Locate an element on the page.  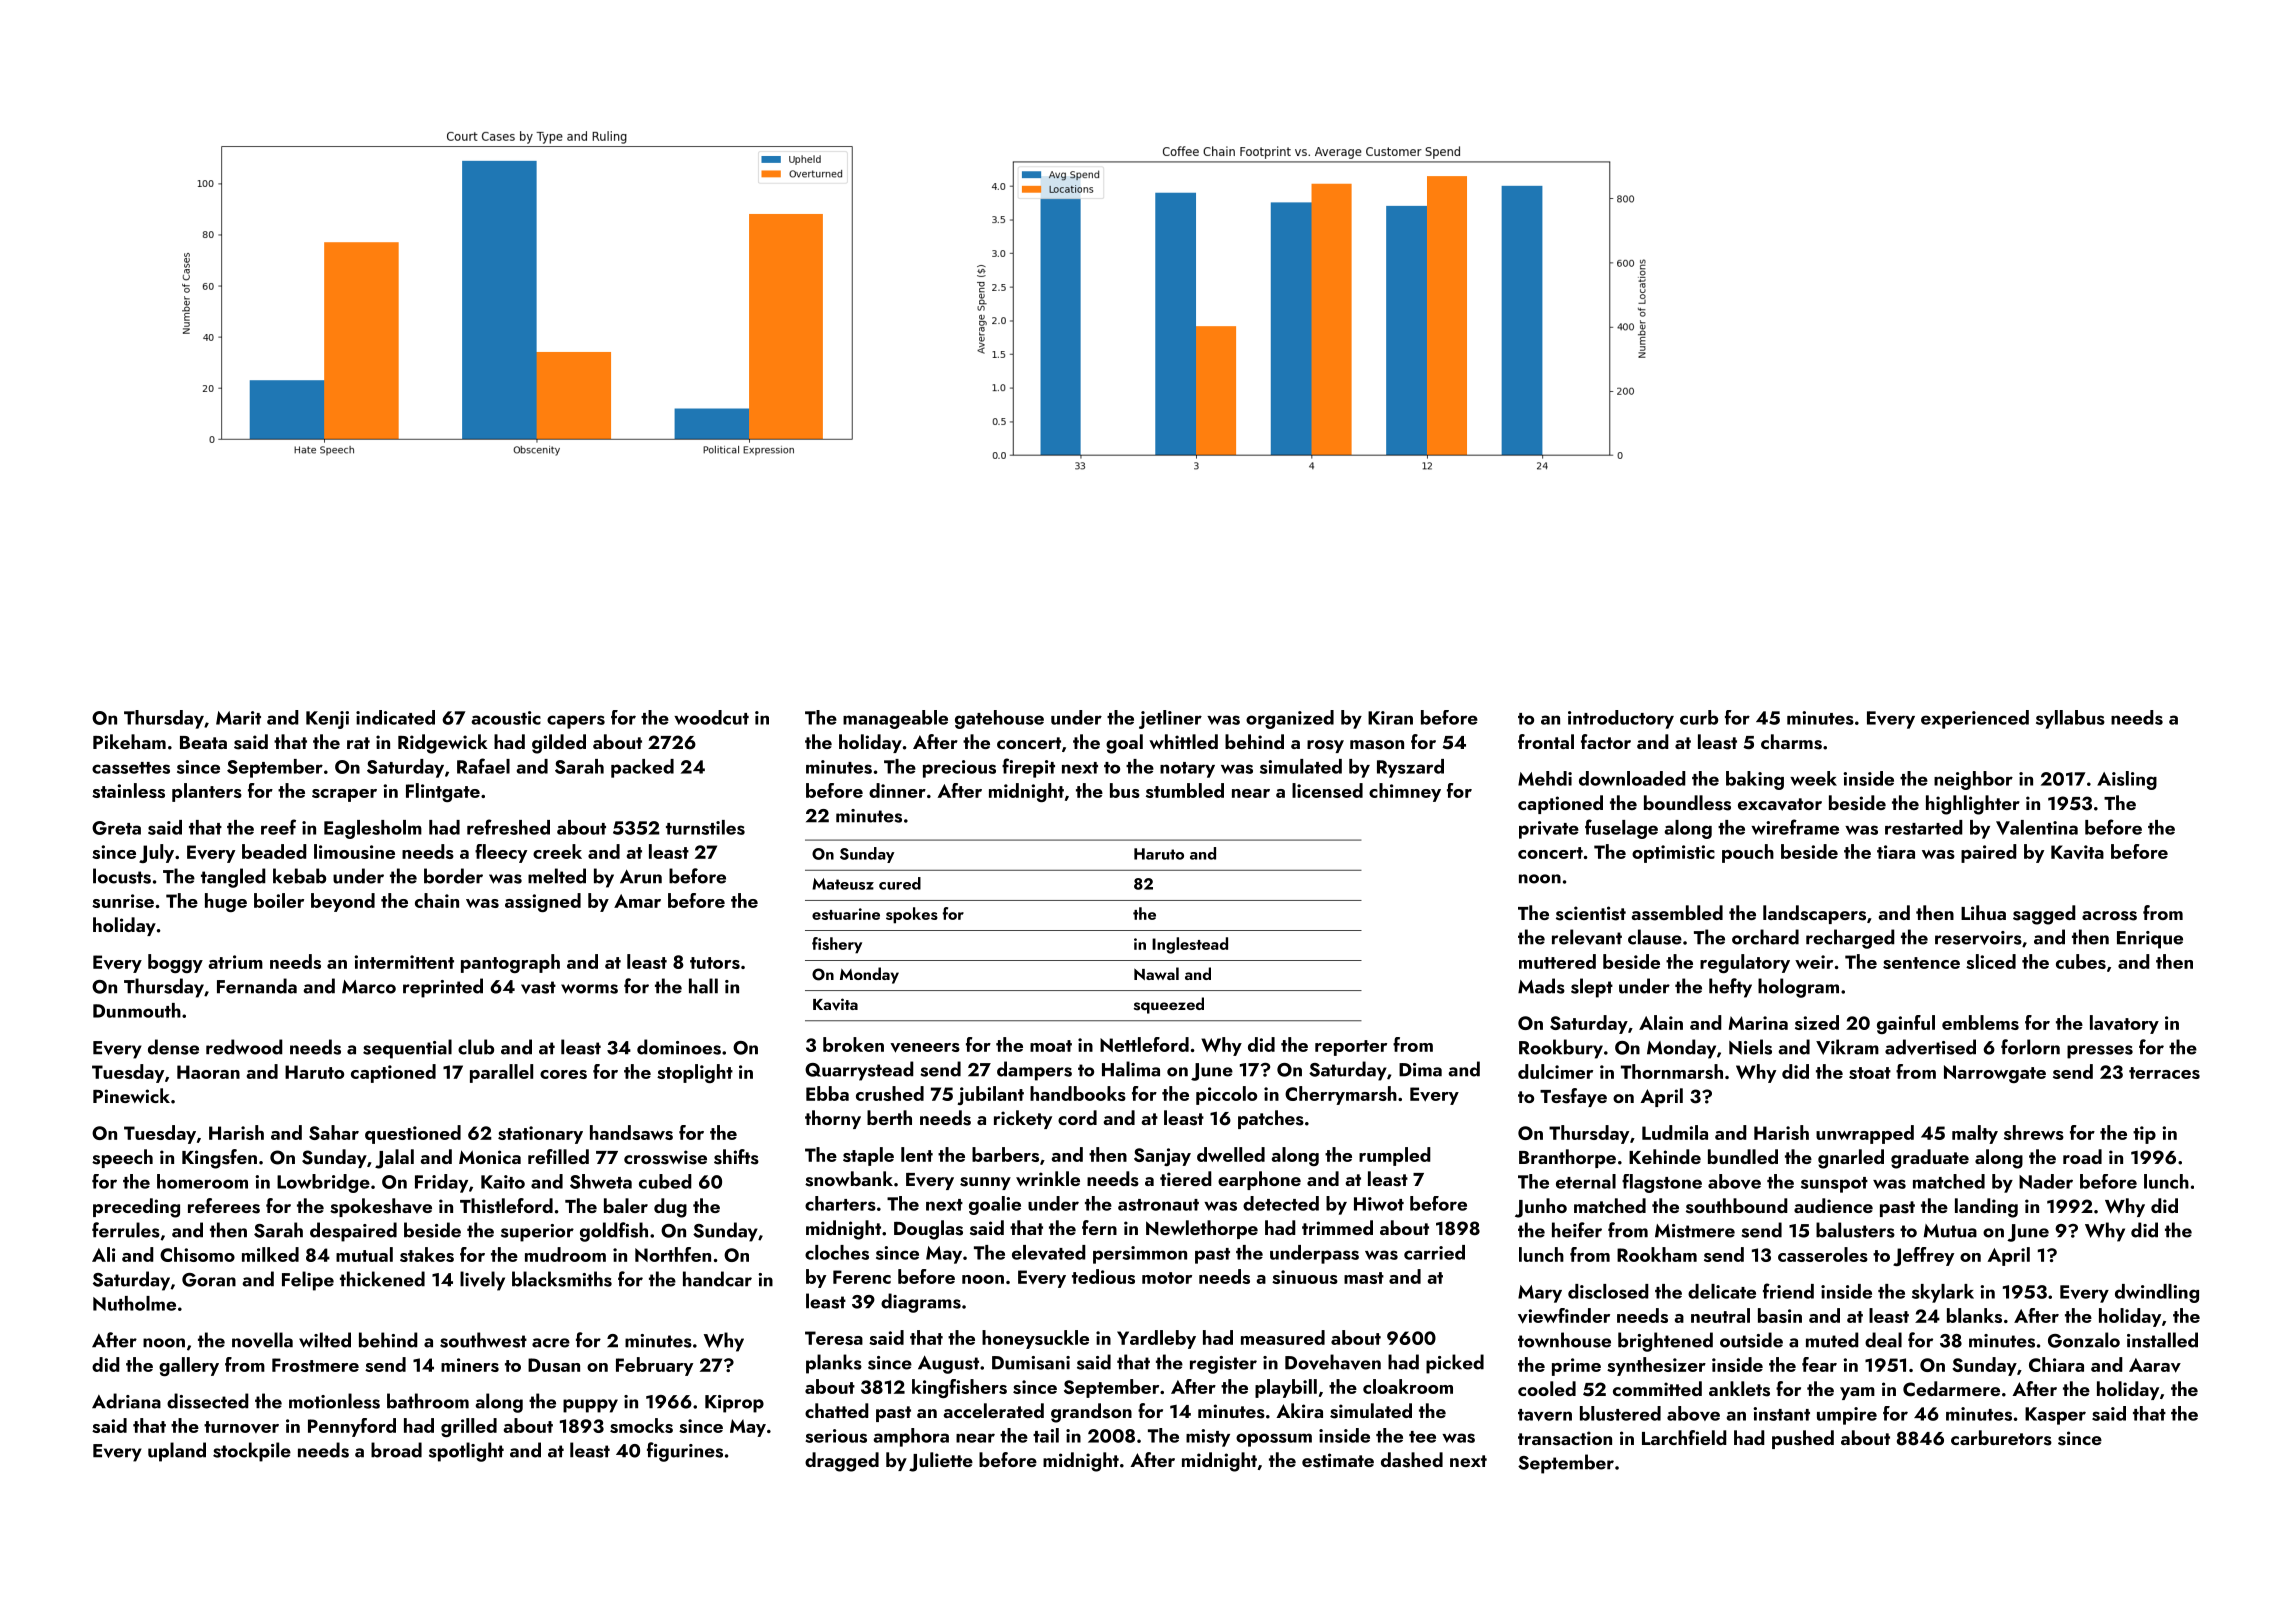
across is located at coordinates (2109, 916).
